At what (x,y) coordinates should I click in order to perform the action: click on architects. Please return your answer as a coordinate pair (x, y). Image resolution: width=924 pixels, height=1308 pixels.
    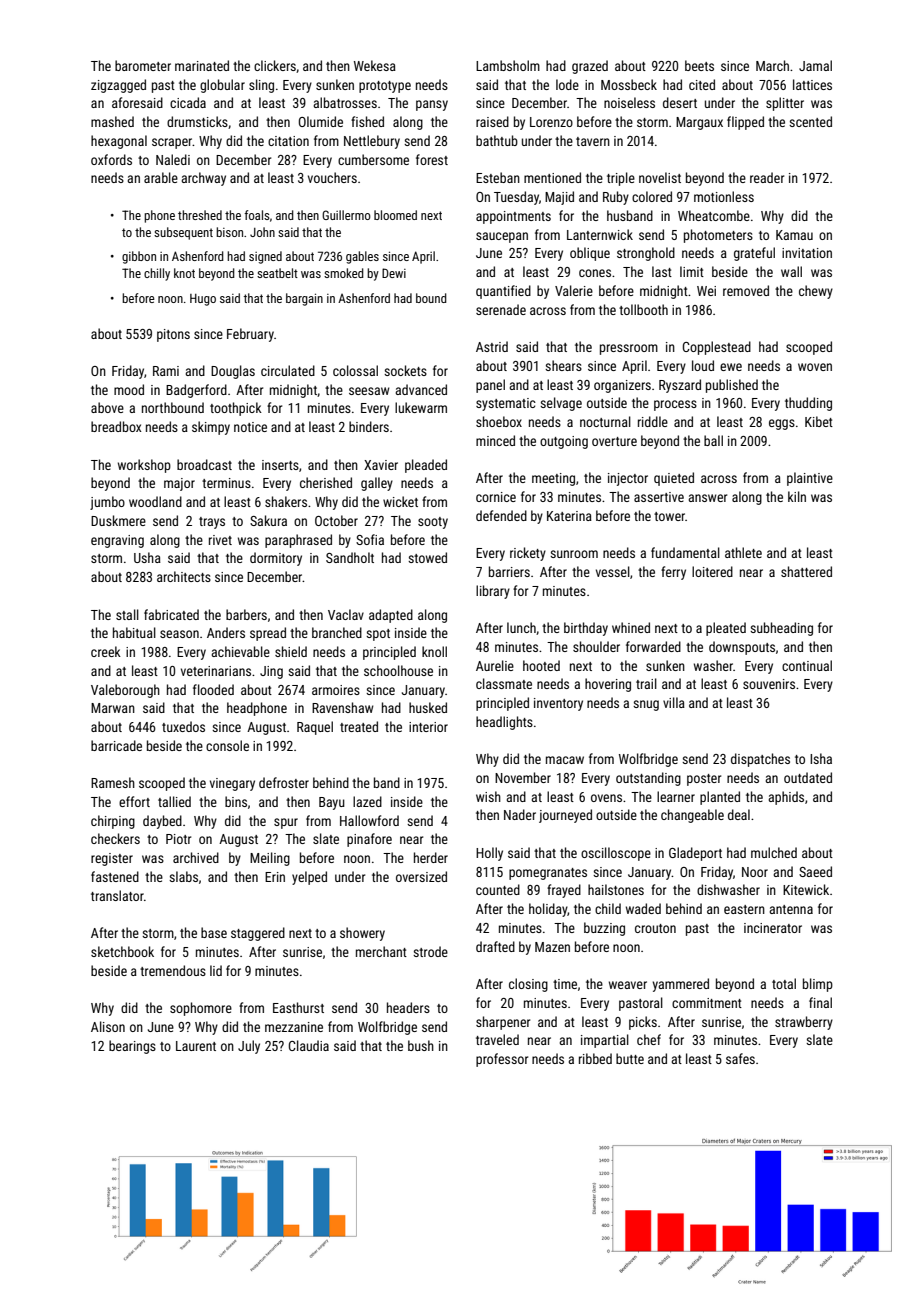
    Looking at the image, I should click on (184, 576).
